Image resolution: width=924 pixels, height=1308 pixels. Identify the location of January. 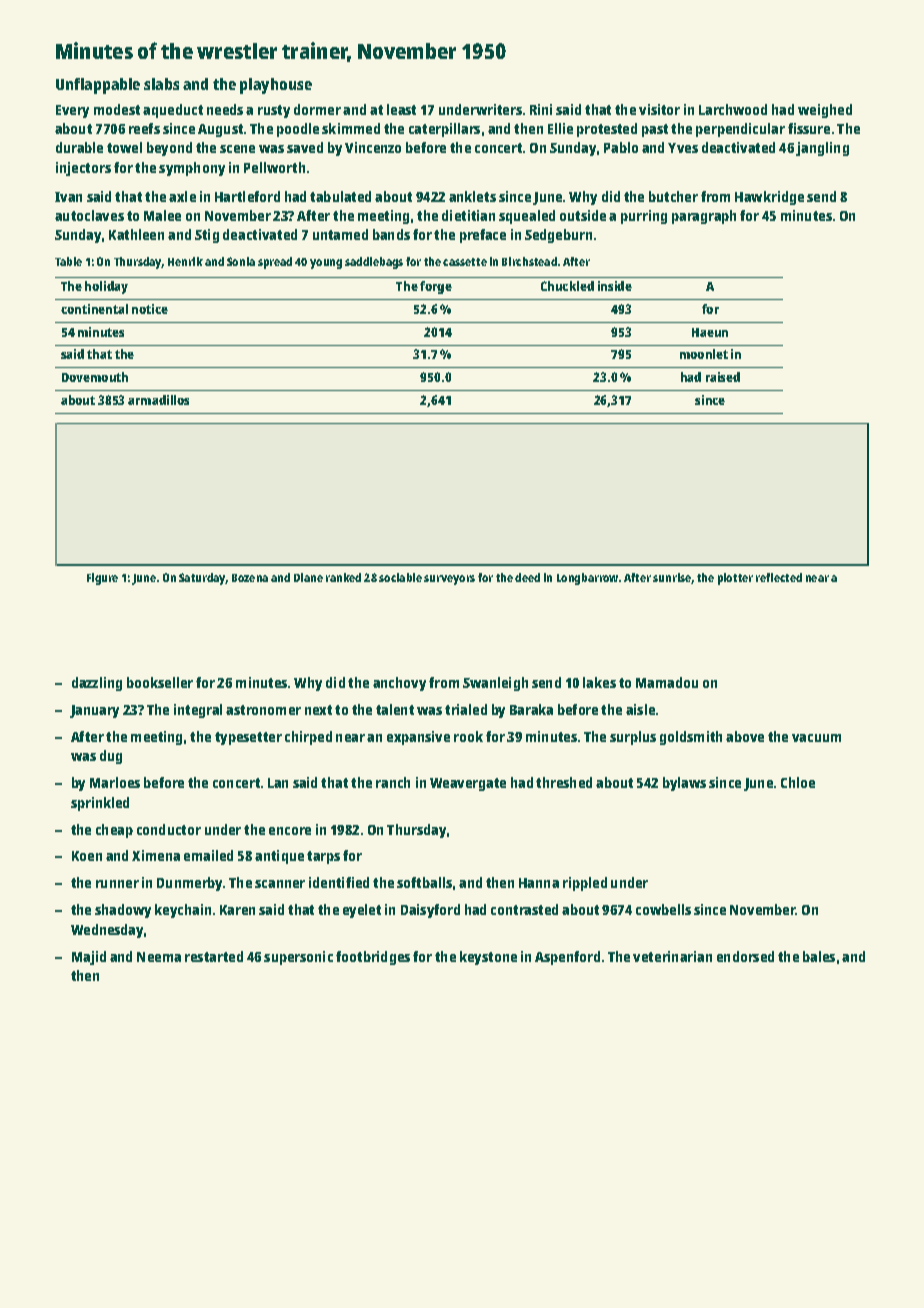
(94, 711).
